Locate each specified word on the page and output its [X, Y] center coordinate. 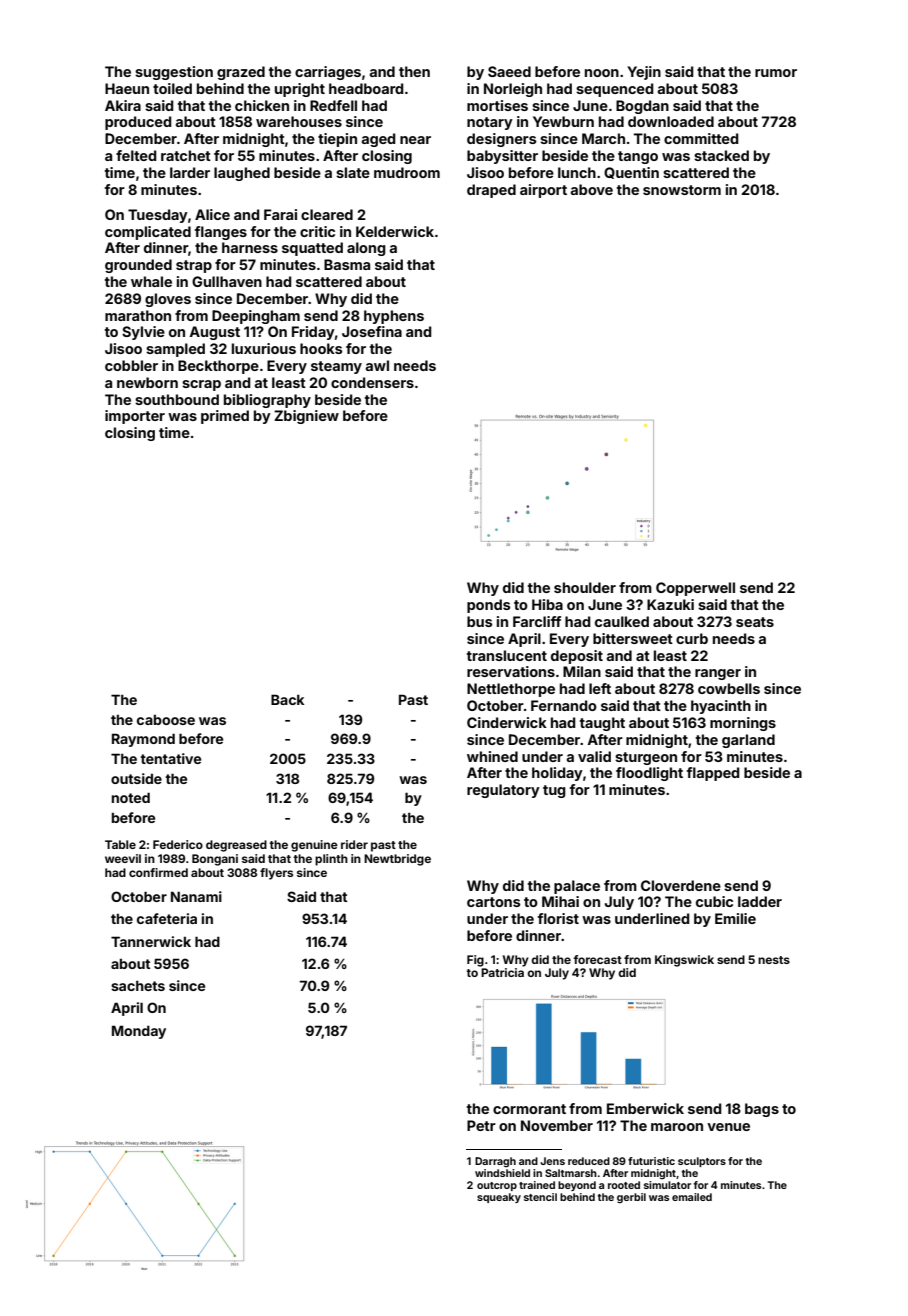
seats [755, 622]
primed [225, 417]
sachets [138, 985]
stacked [721, 155]
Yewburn [563, 121]
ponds [489, 606]
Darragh [495, 1162]
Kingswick [684, 961]
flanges [221, 233]
